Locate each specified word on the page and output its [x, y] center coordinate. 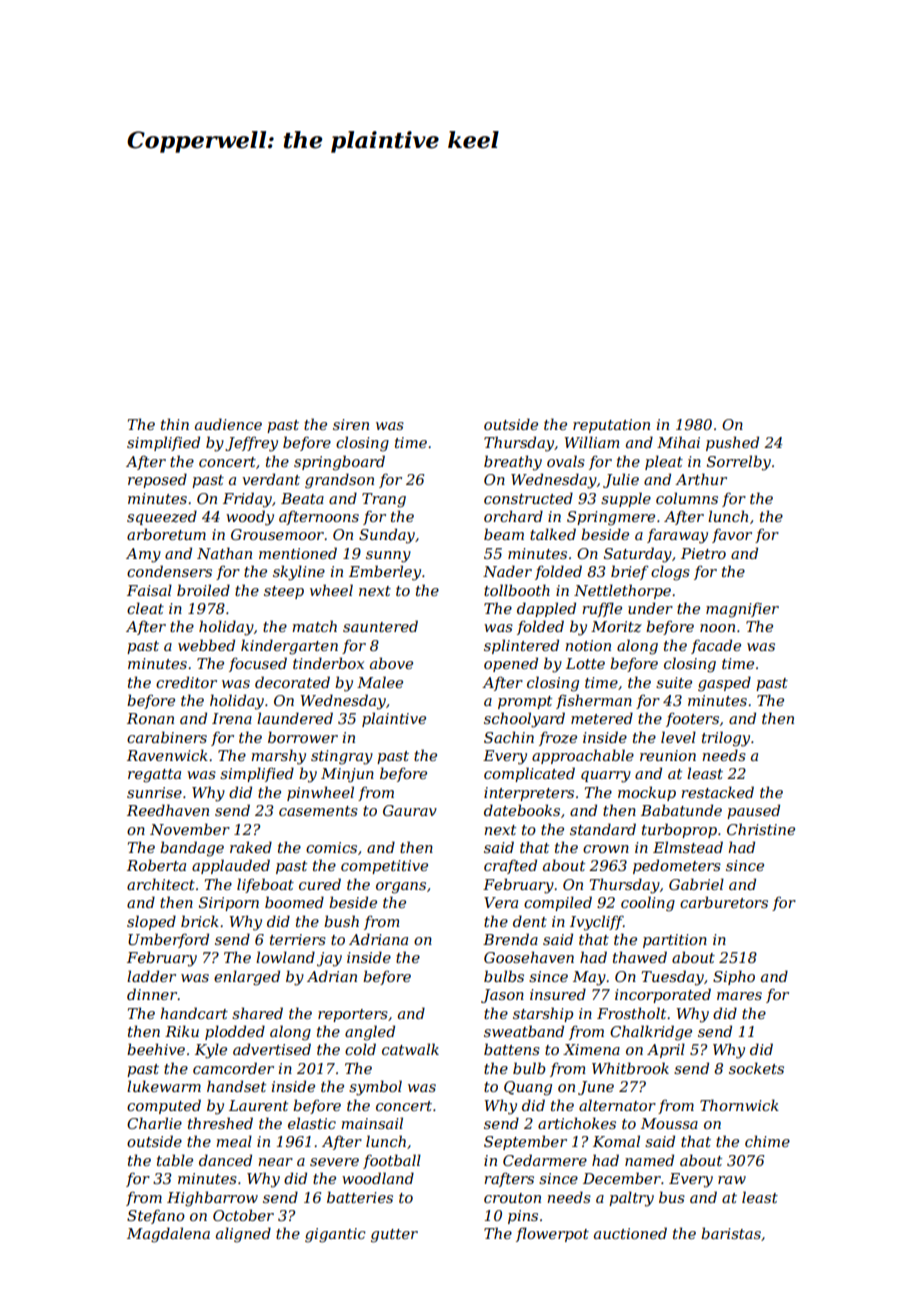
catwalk [410, 1049]
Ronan [150, 718]
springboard [339, 463]
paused [753, 811]
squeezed [162, 517]
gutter [394, 1236]
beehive [156, 1049]
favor [732, 535]
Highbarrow [212, 1199]
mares [739, 996]
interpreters [529, 794]
